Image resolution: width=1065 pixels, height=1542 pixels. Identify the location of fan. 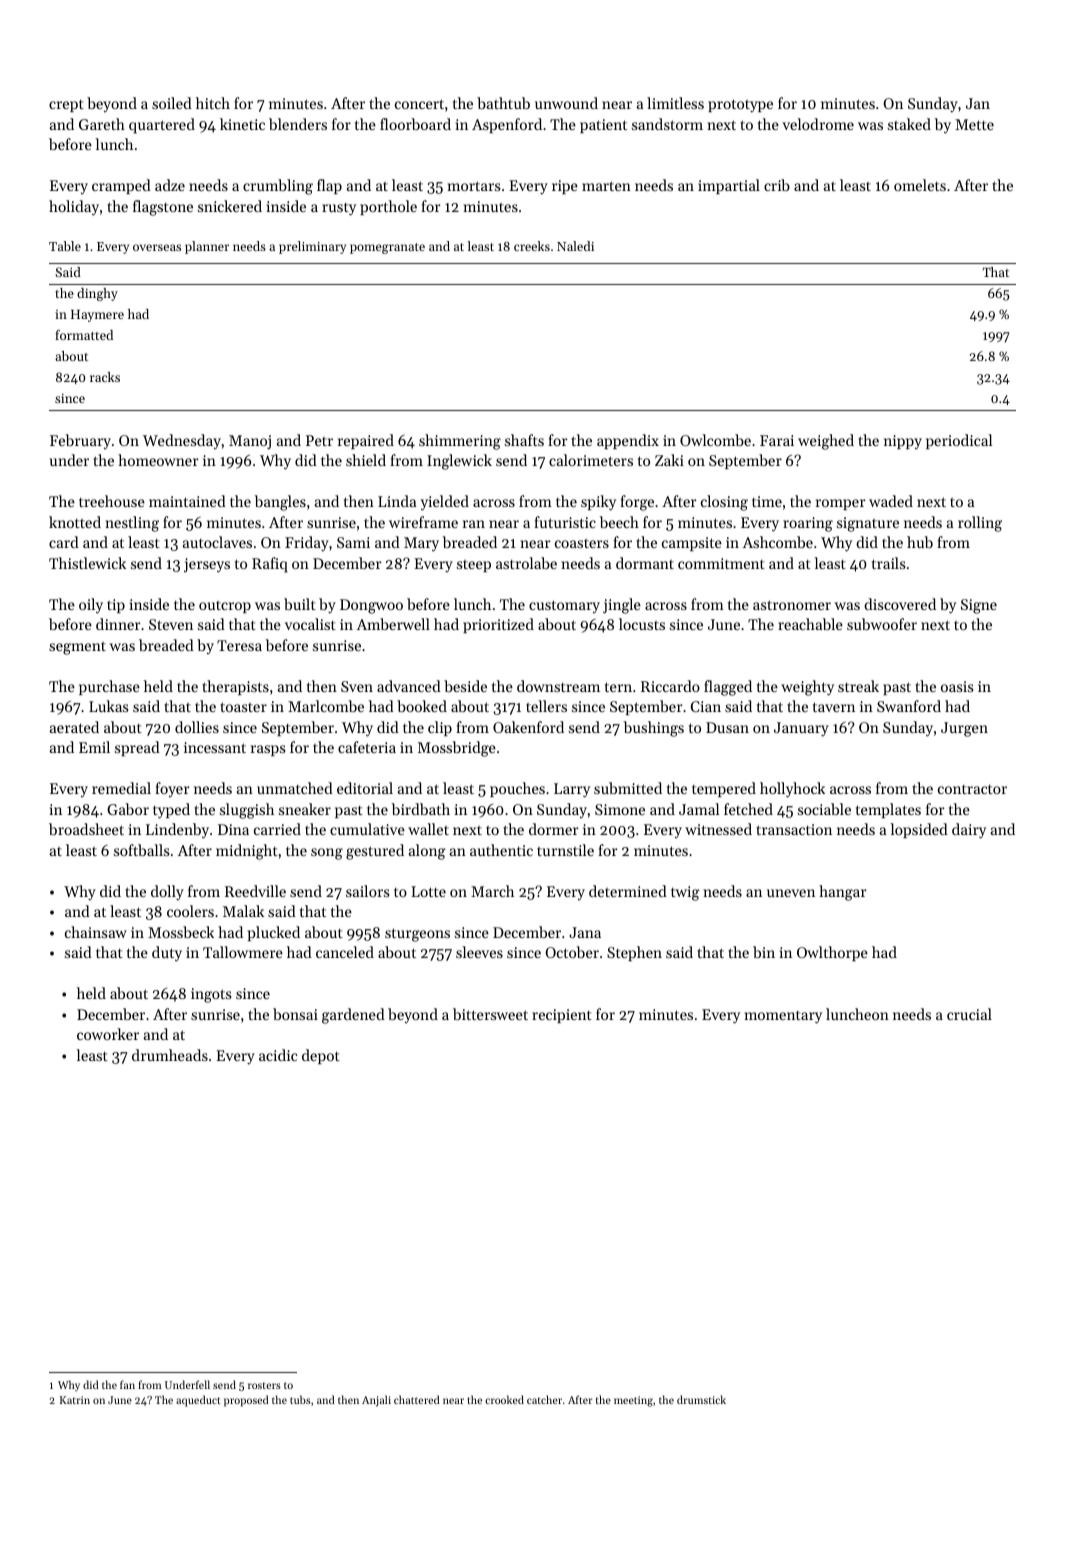
(127, 1384).
